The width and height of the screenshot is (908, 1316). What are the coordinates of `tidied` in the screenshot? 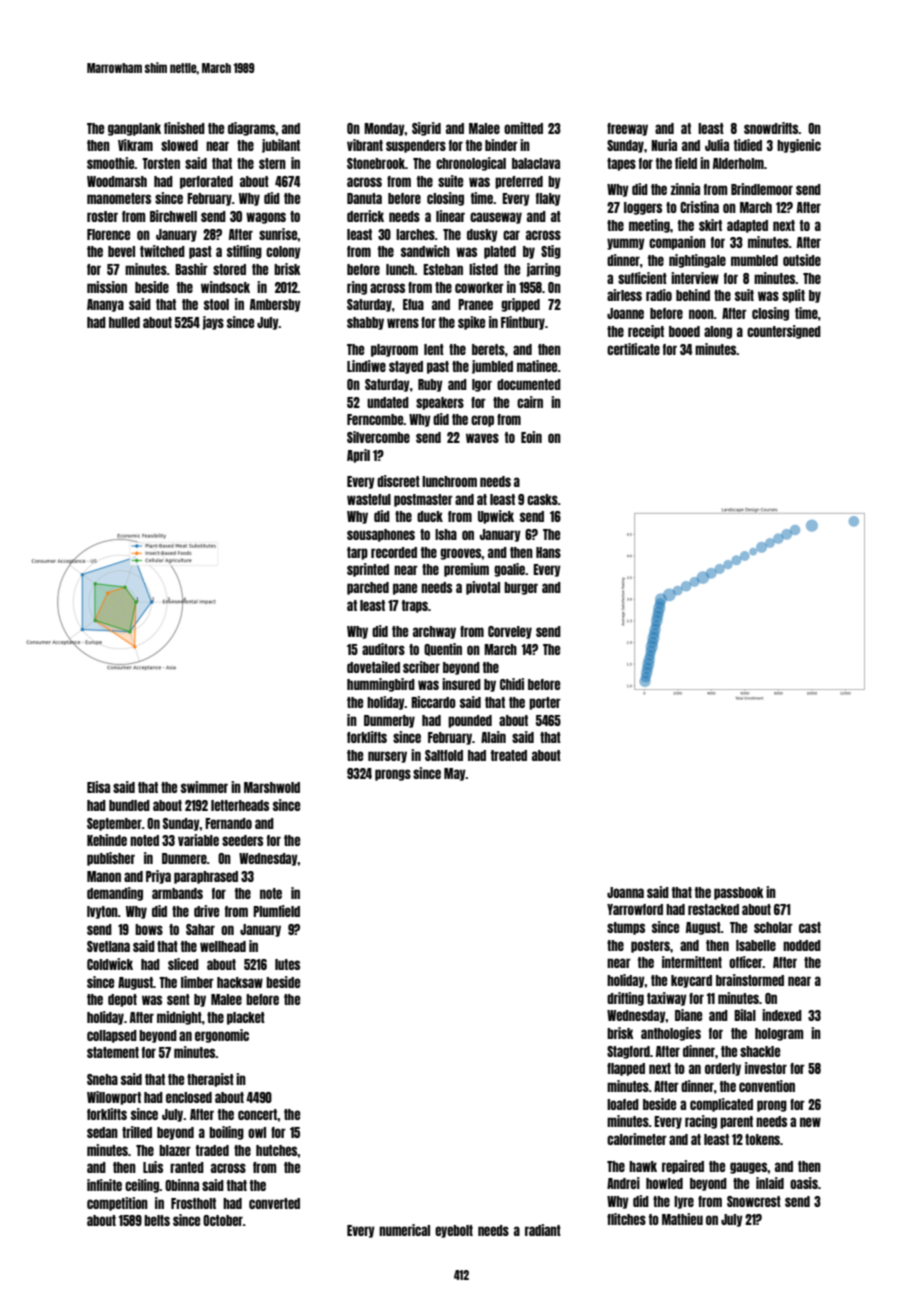 It's located at (748, 145).
